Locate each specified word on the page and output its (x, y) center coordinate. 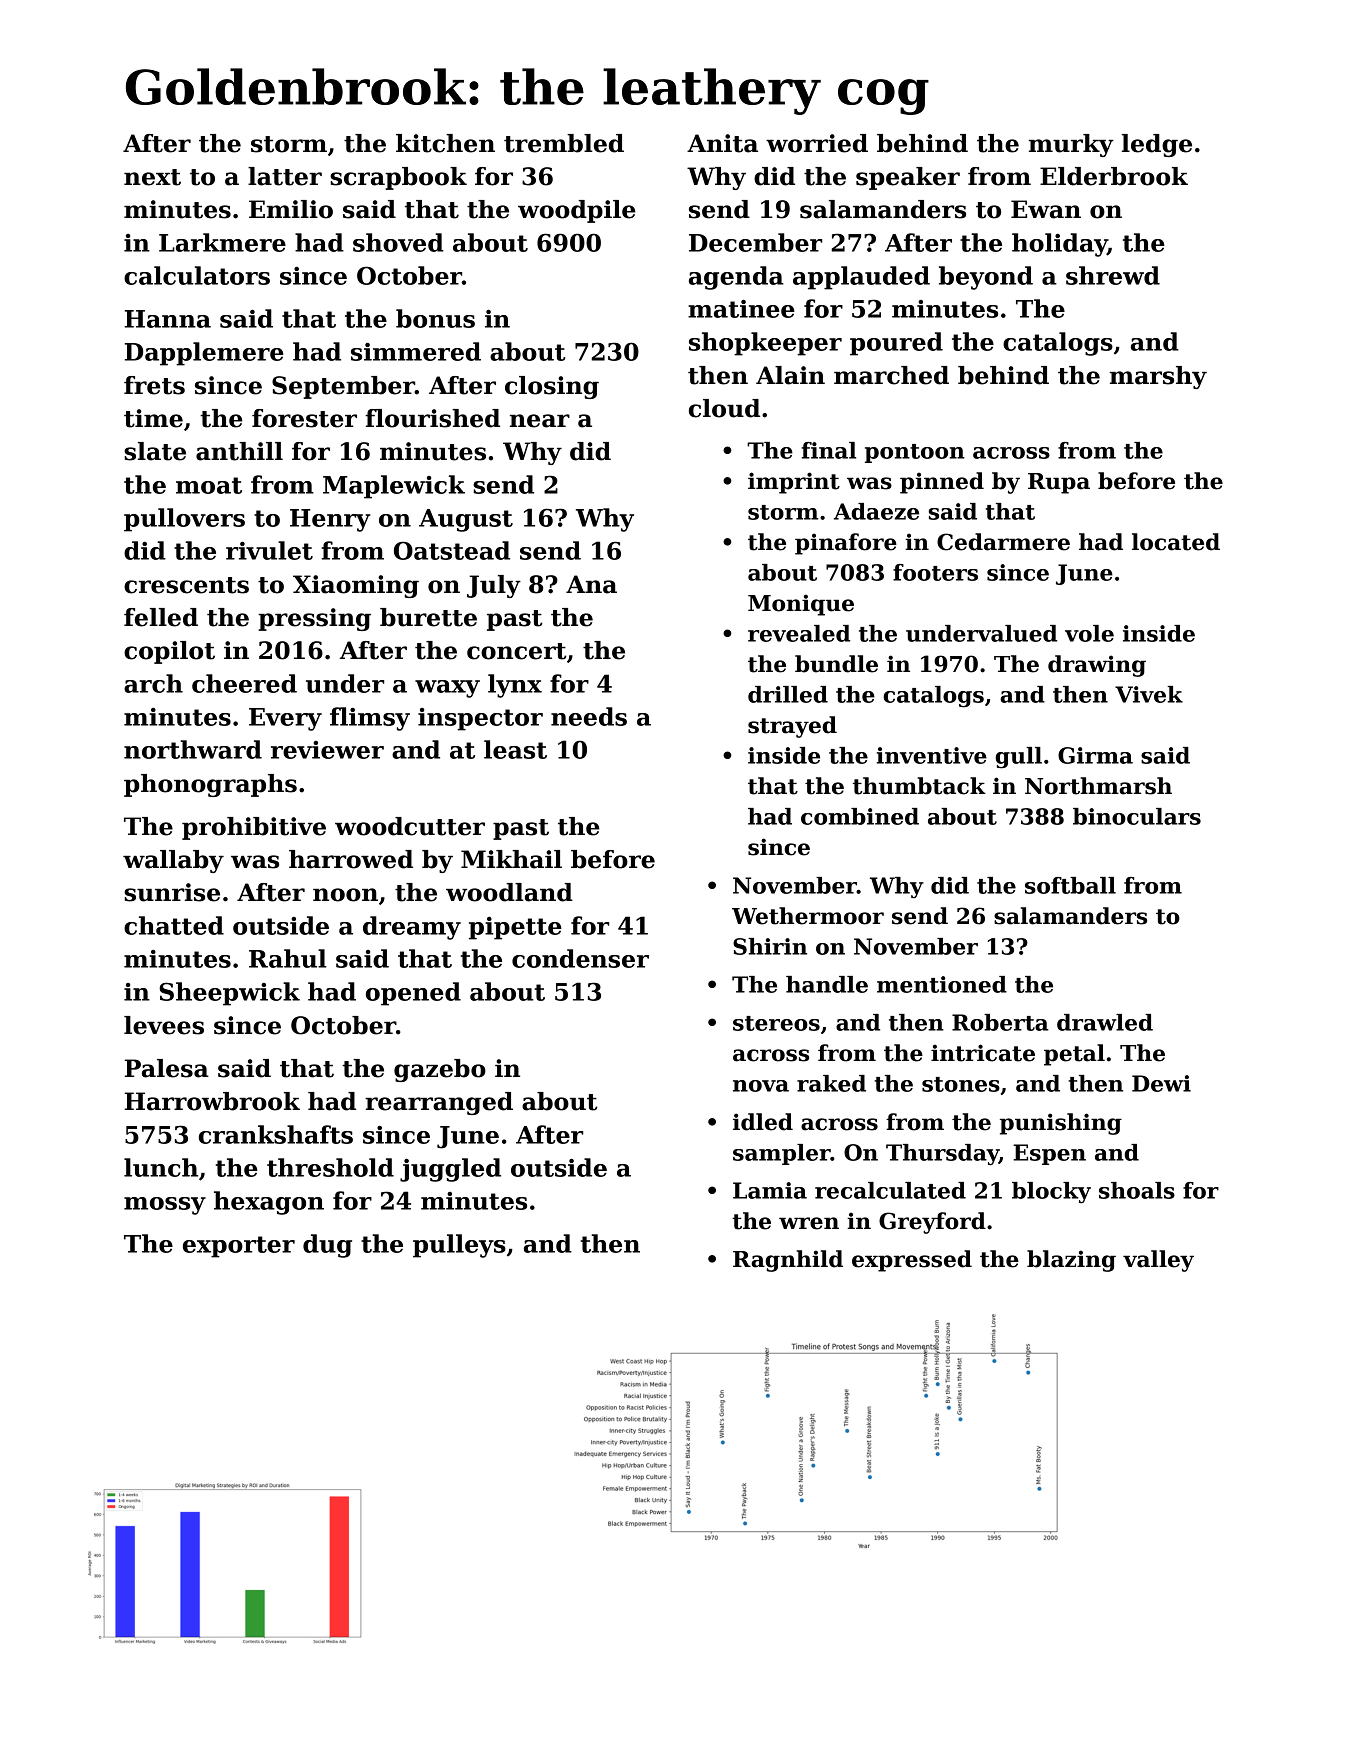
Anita (722, 143)
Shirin (770, 946)
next (152, 177)
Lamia (770, 1190)
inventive (932, 755)
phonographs (210, 785)
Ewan (1046, 209)
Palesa (167, 1068)
